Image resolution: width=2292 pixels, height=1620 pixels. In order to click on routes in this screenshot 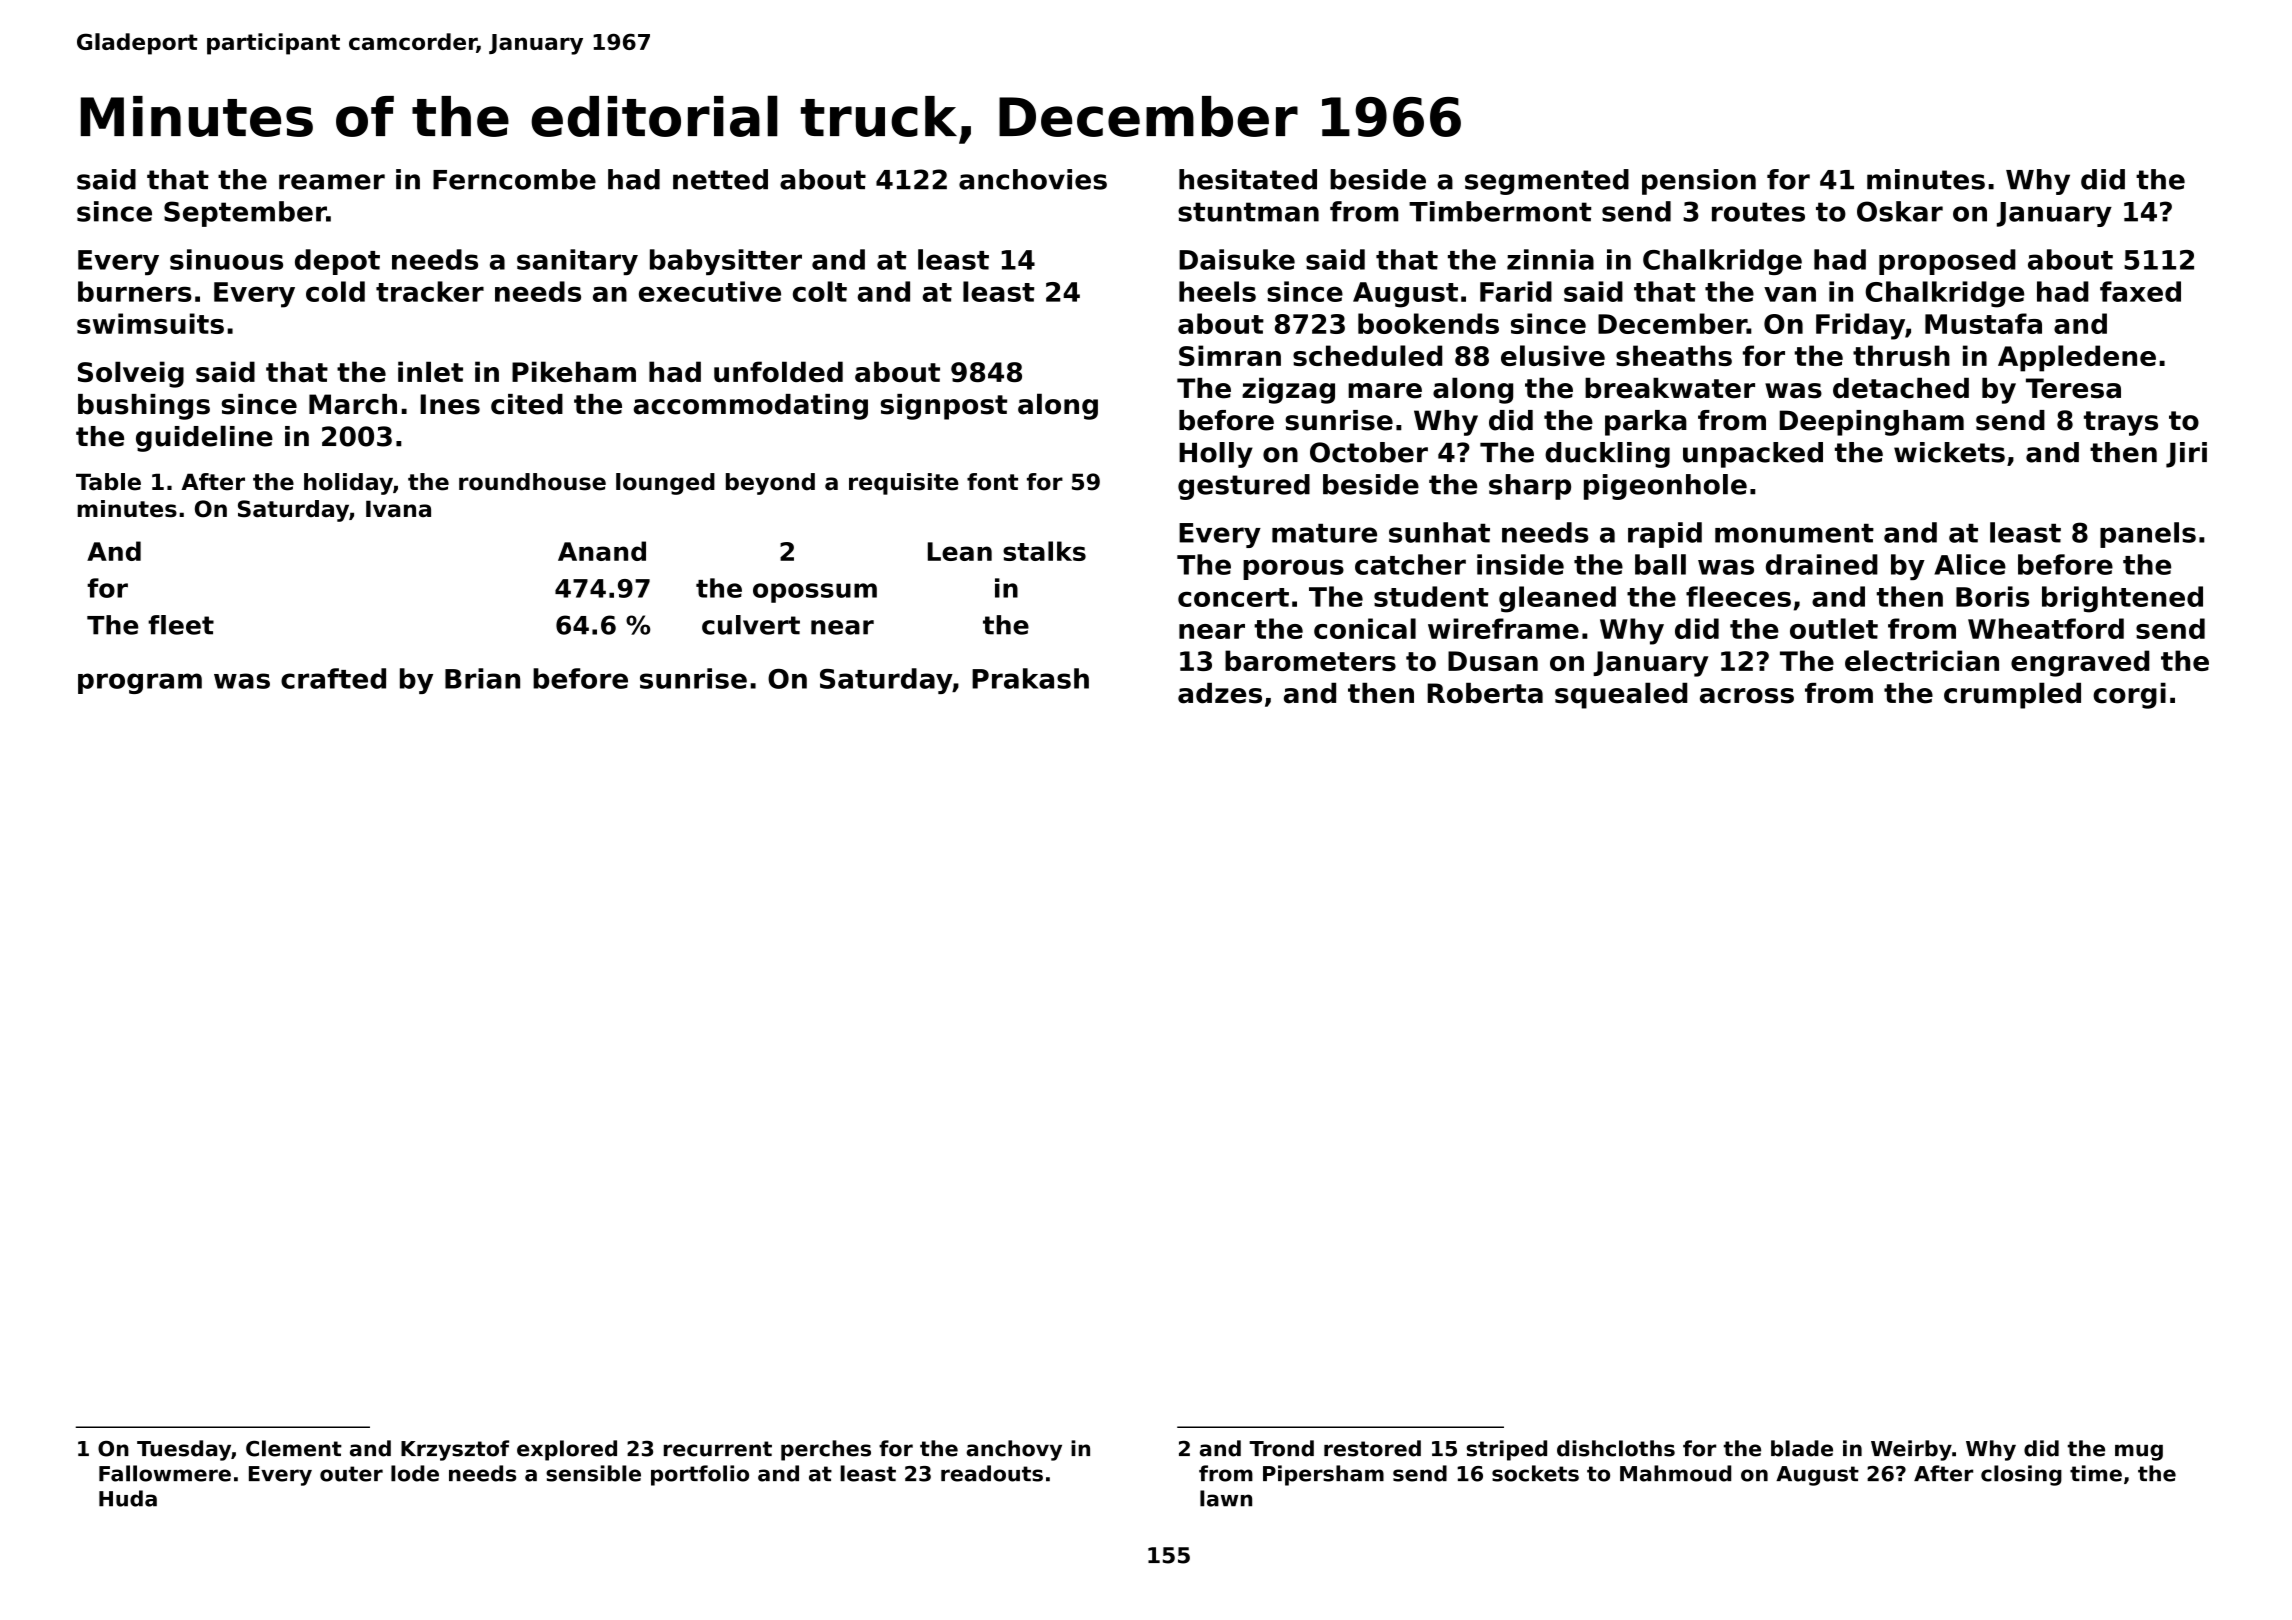, I will do `click(1758, 212)`.
